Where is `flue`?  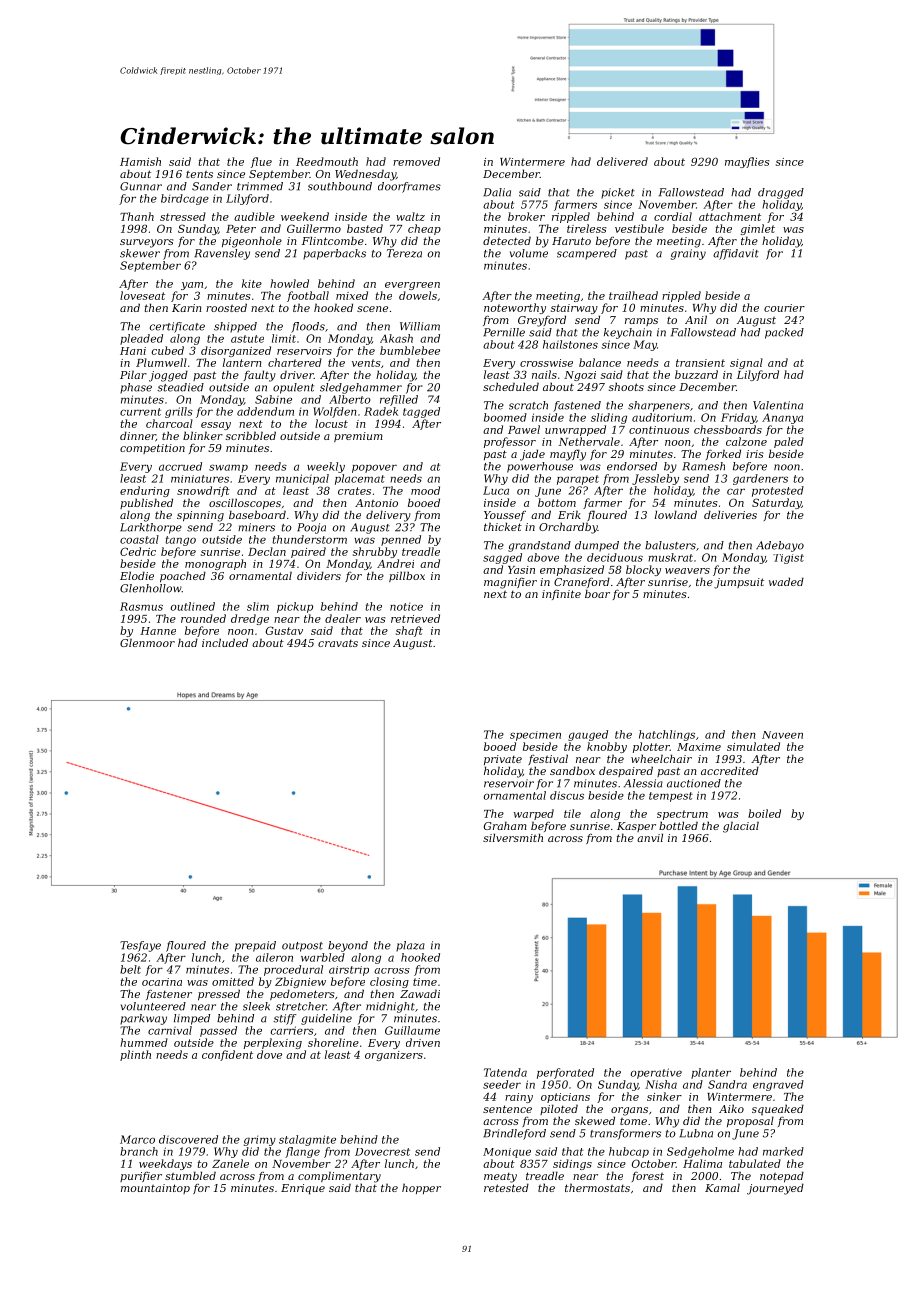 flue is located at coordinates (261, 162).
